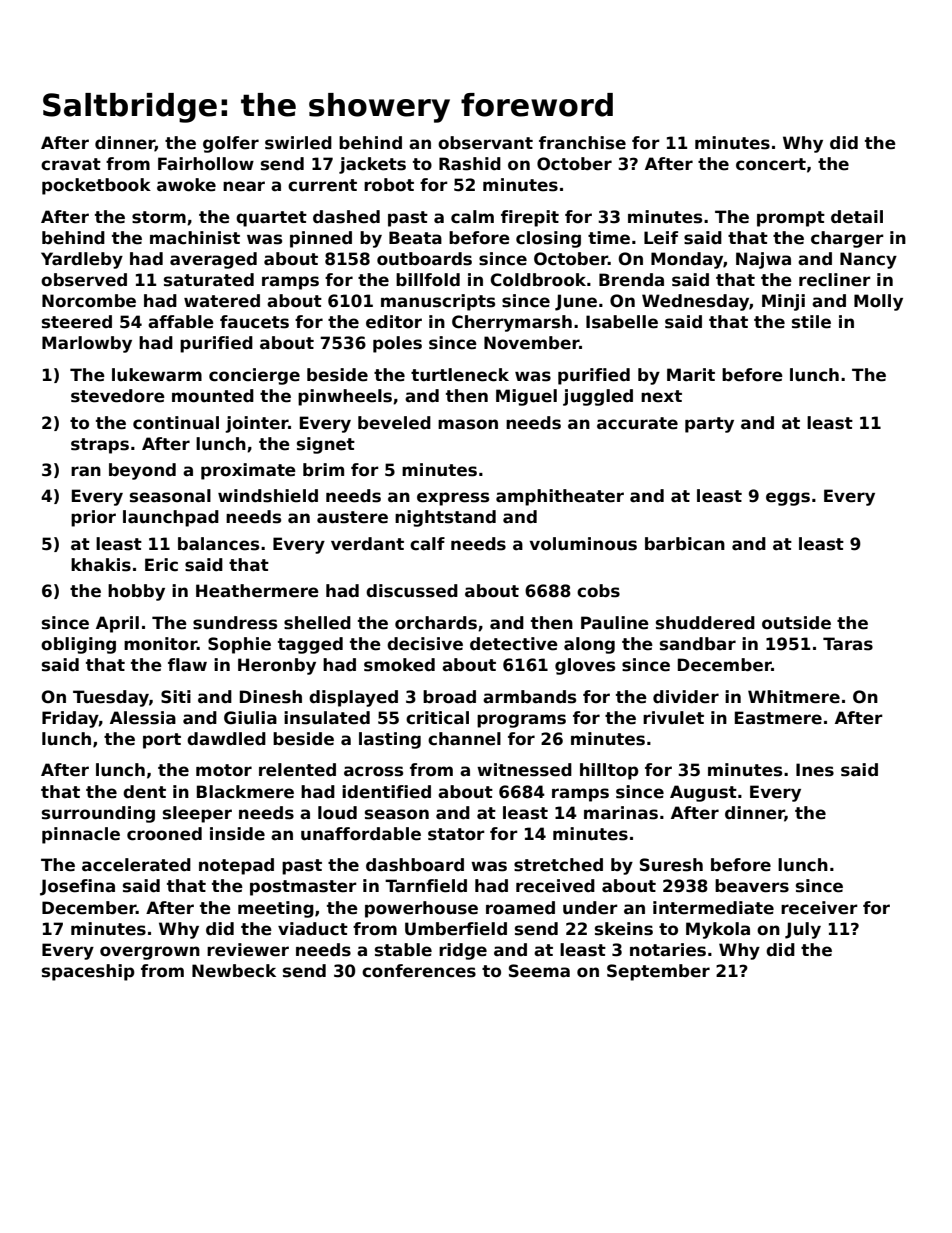 Image resolution: width=952 pixels, height=1233 pixels. I want to click on concert, so click(771, 164).
